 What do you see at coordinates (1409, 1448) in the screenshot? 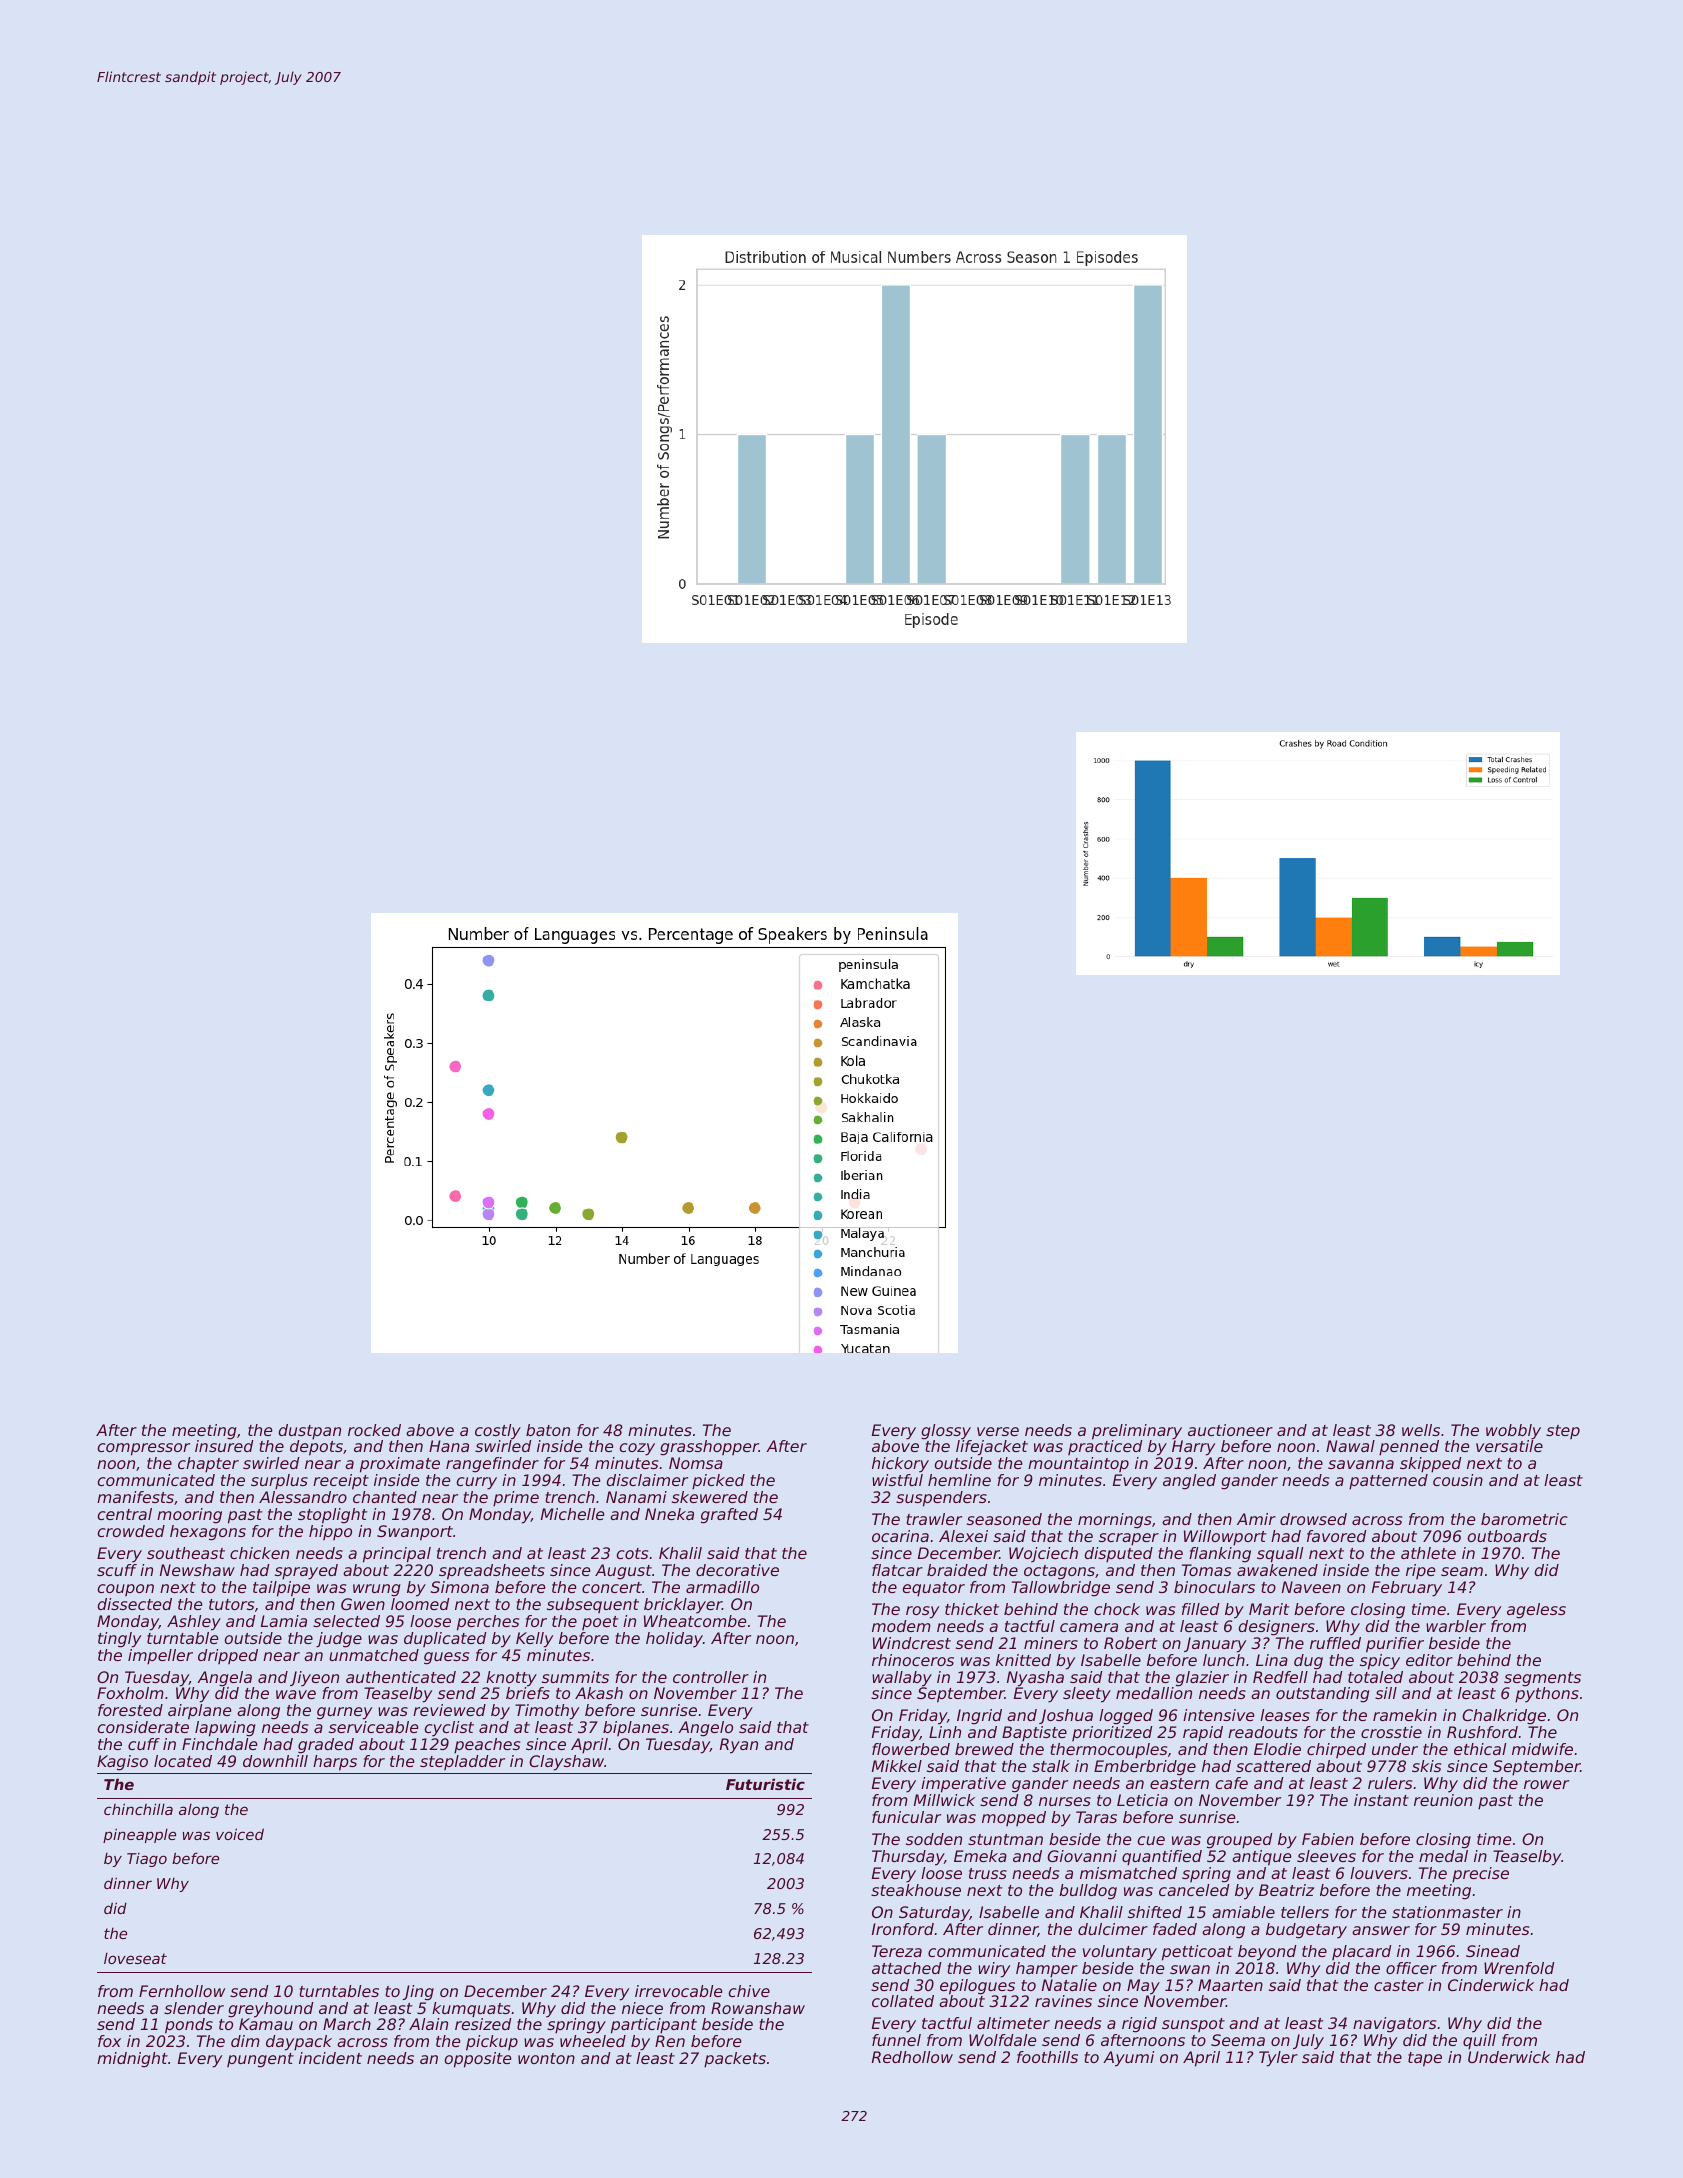
I see `penned` at bounding box center [1409, 1448].
